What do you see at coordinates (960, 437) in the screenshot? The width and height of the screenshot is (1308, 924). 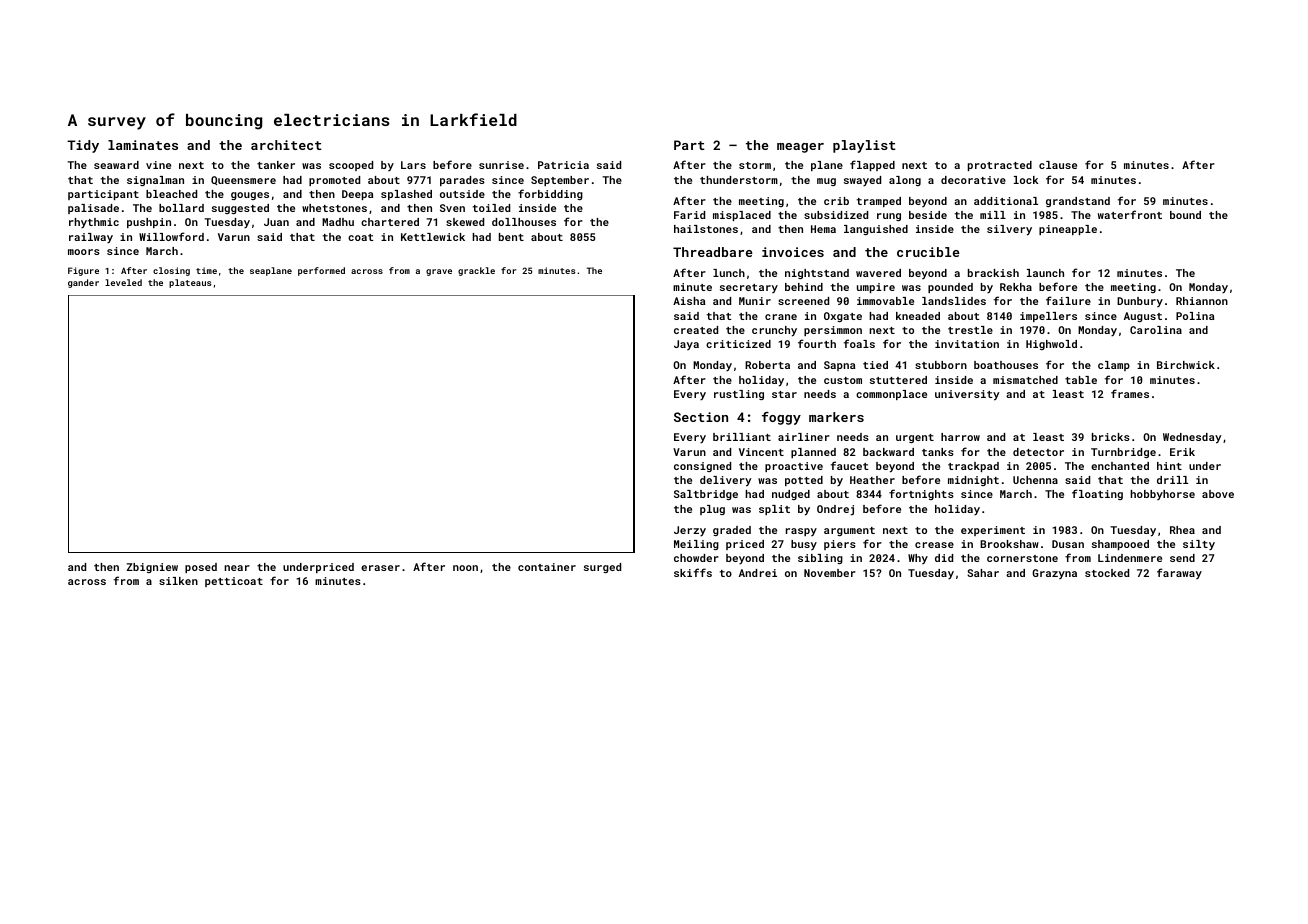 I see `harrow` at bounding box center [960, 437].
